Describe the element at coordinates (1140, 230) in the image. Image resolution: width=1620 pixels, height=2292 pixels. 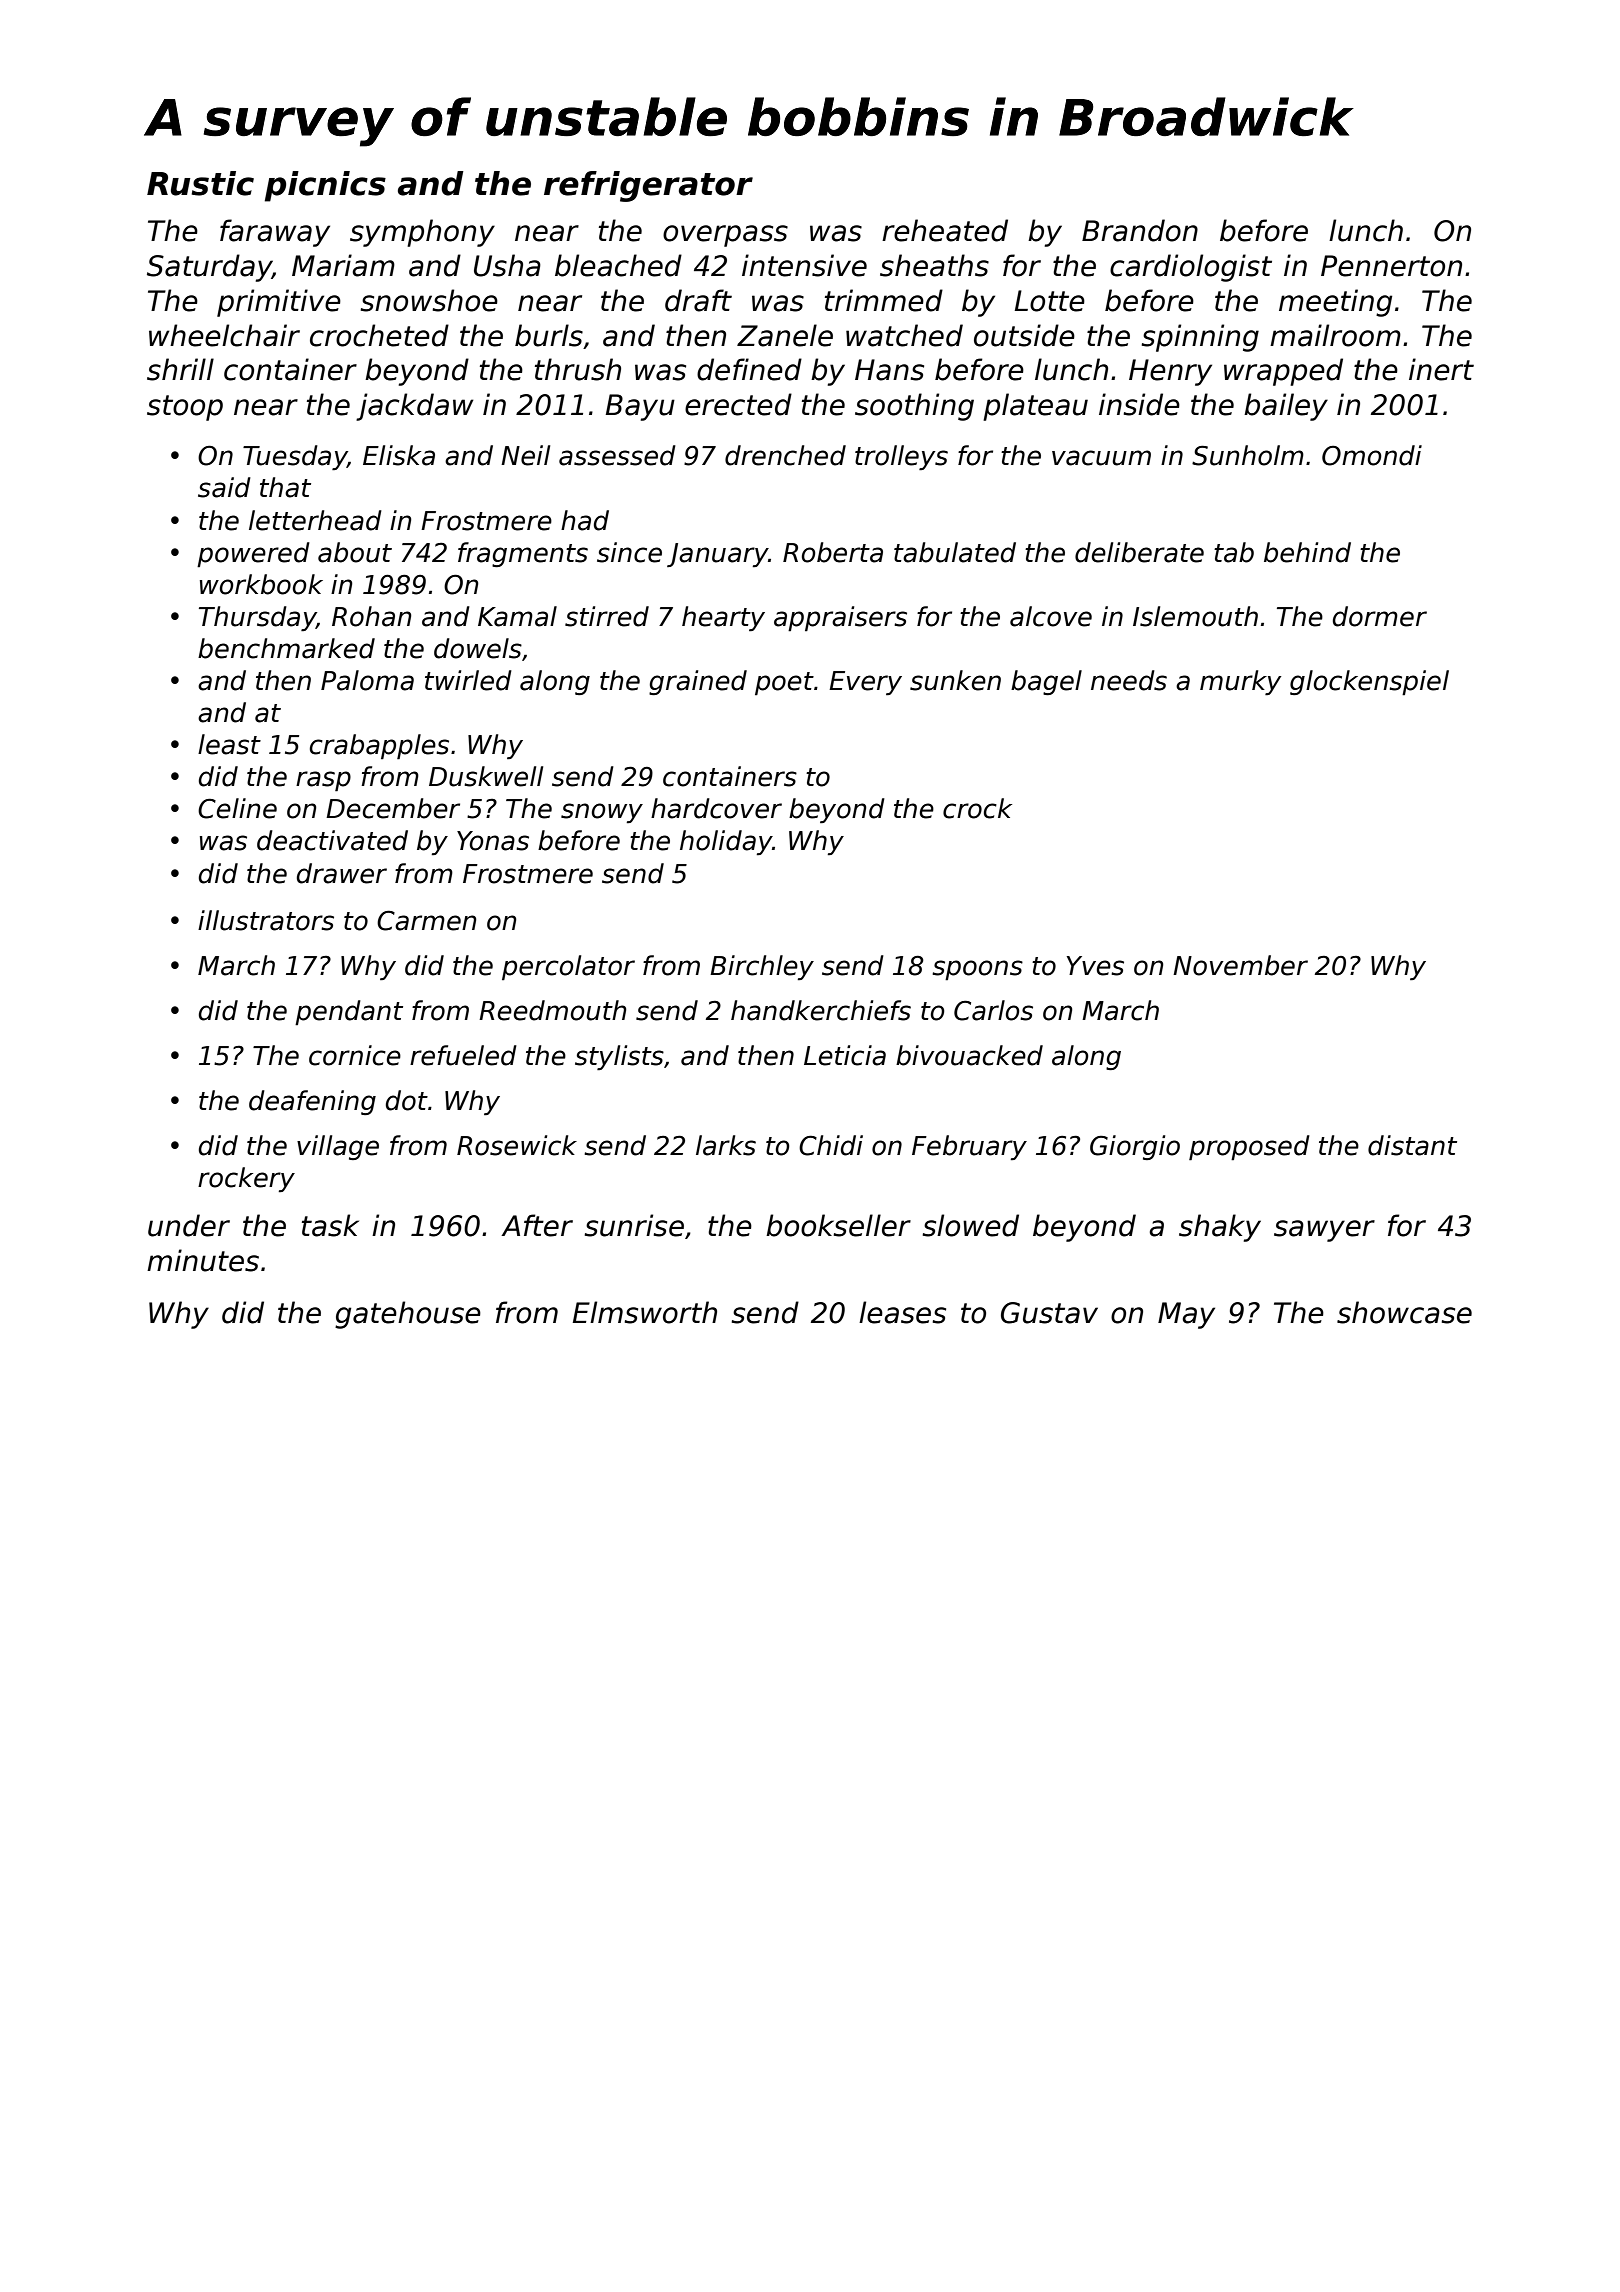
I see `Brandon` at that location.
